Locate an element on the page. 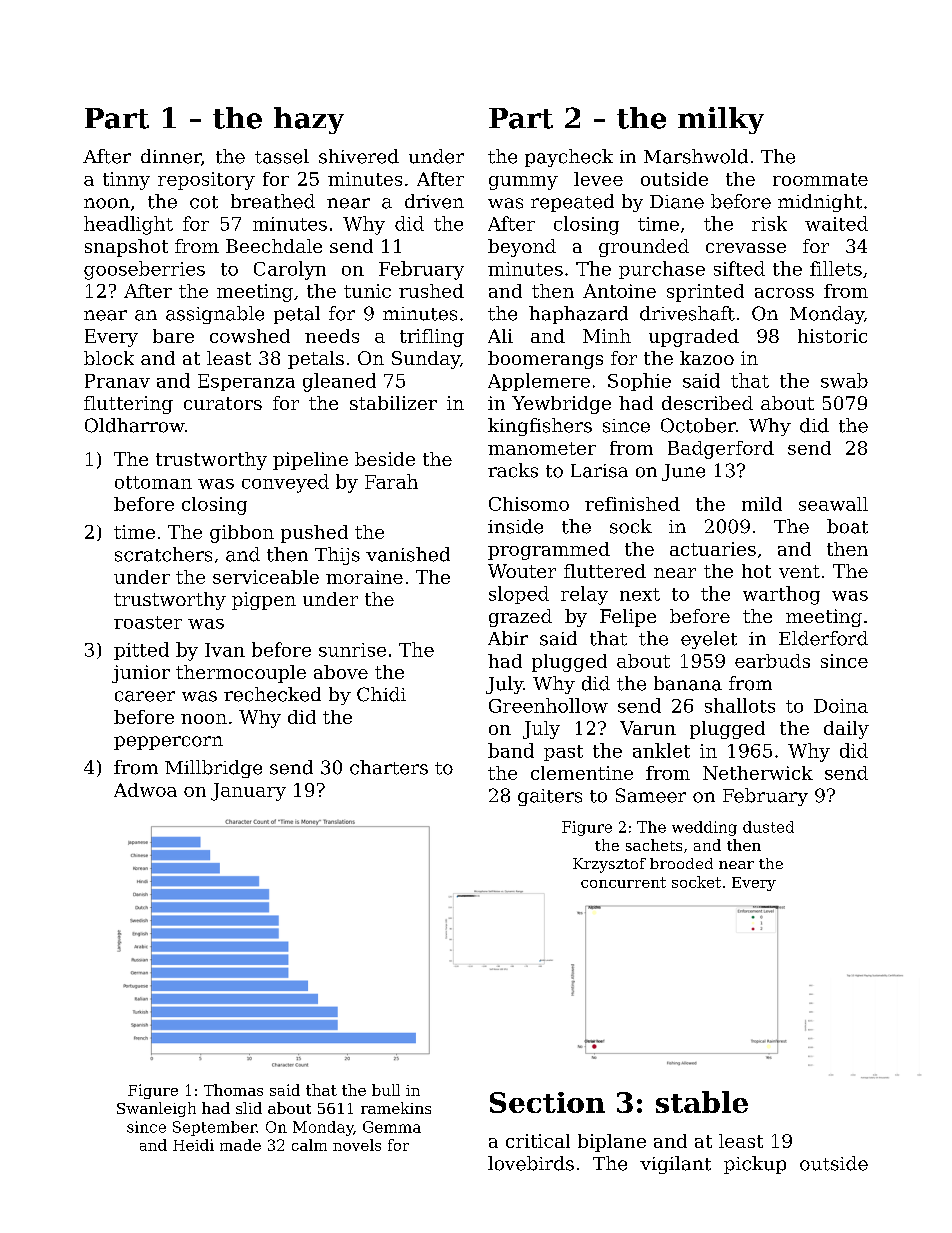 The width and height of the document is (952, 1233). vent is located at coordinates (799, 571).
